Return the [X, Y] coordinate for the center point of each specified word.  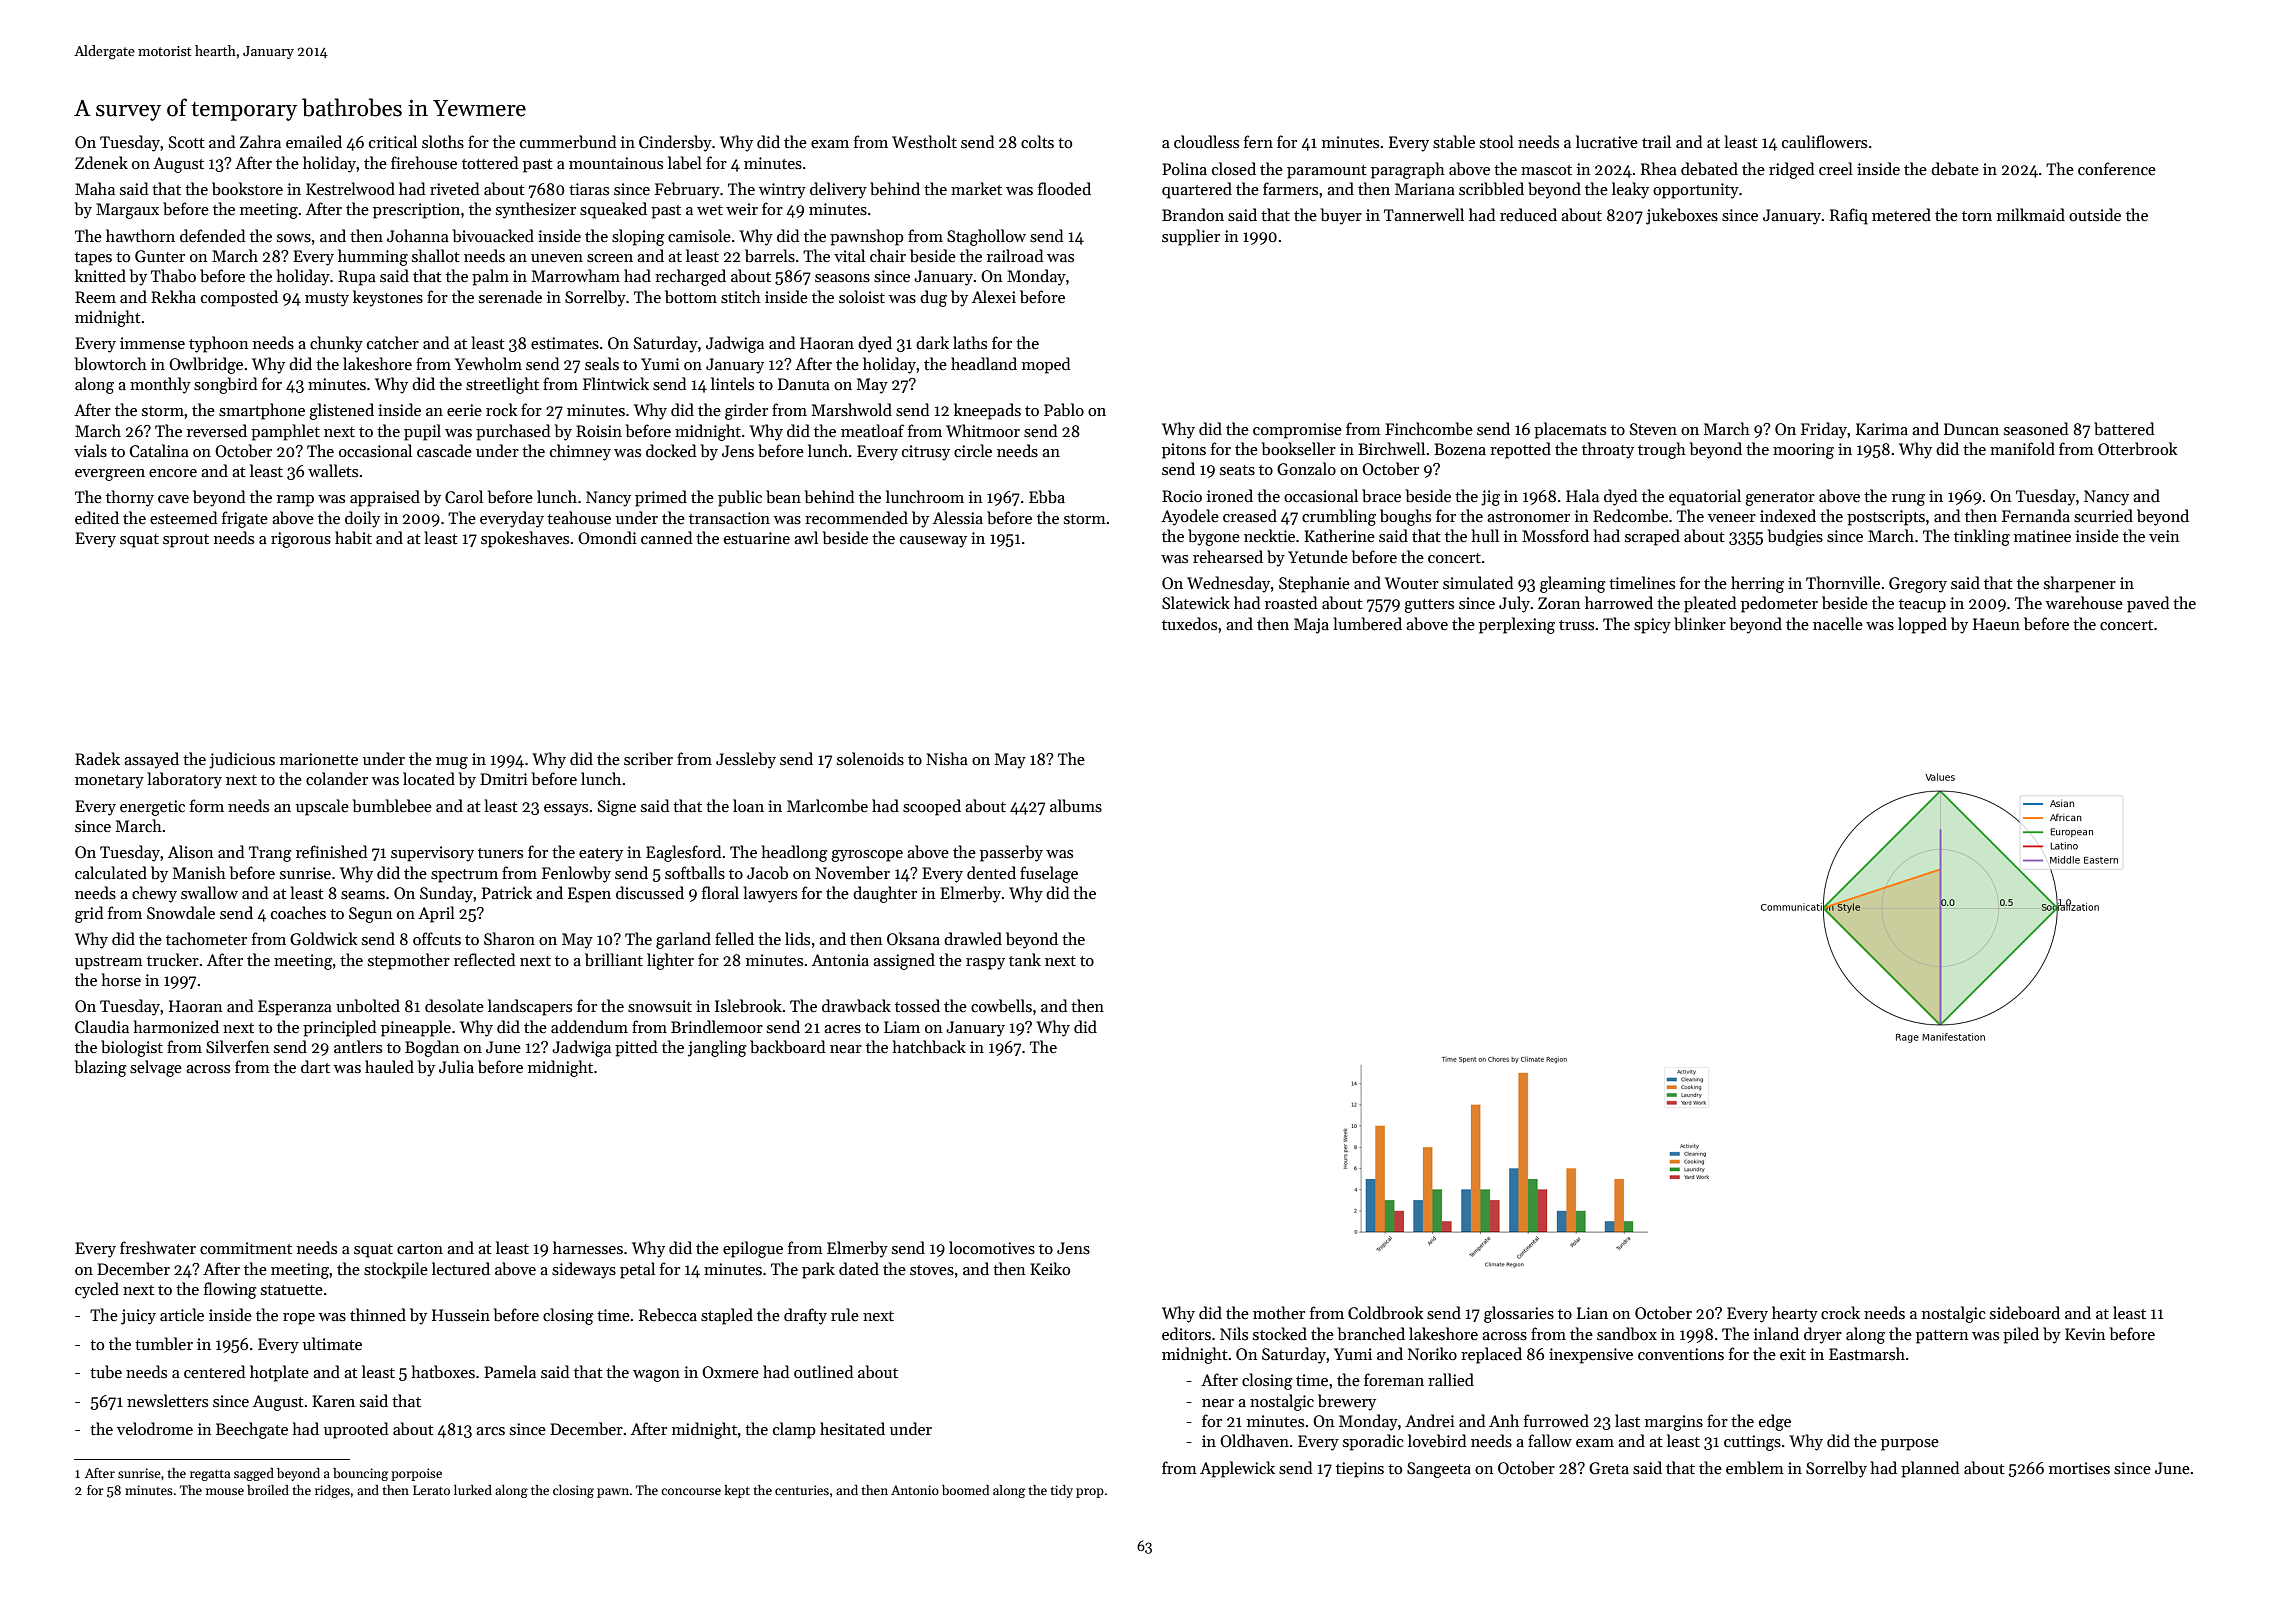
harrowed [1619, 602]
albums [1076, 806]
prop [1090, 1493]
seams [363, 895]
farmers [1290, 188]
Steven [1653, 429]
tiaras [589, 189]
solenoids [870, 759]
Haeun [1996, 624]
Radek [97, 758]
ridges [332, 1491]
